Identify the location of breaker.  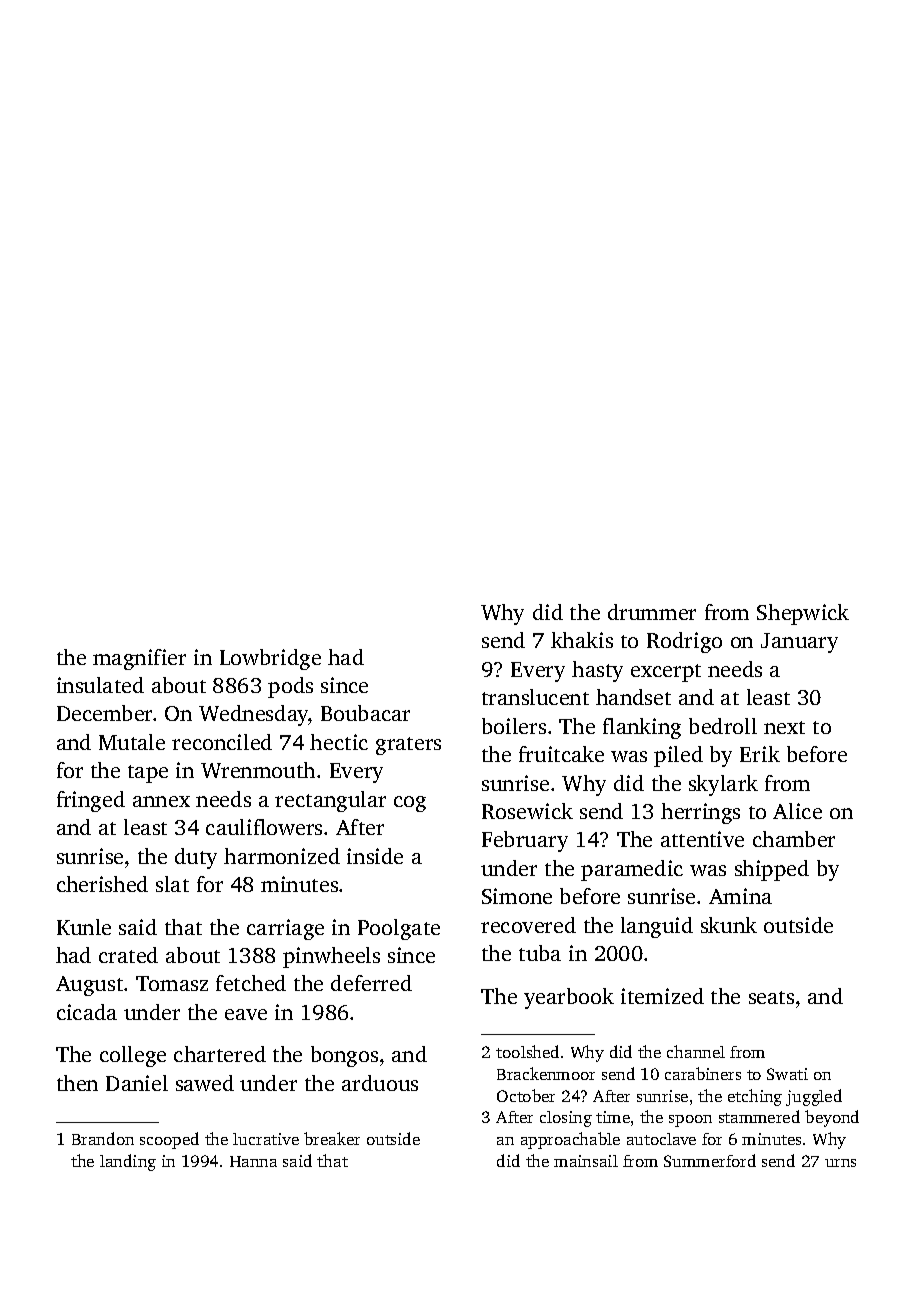
(332, 1138).
